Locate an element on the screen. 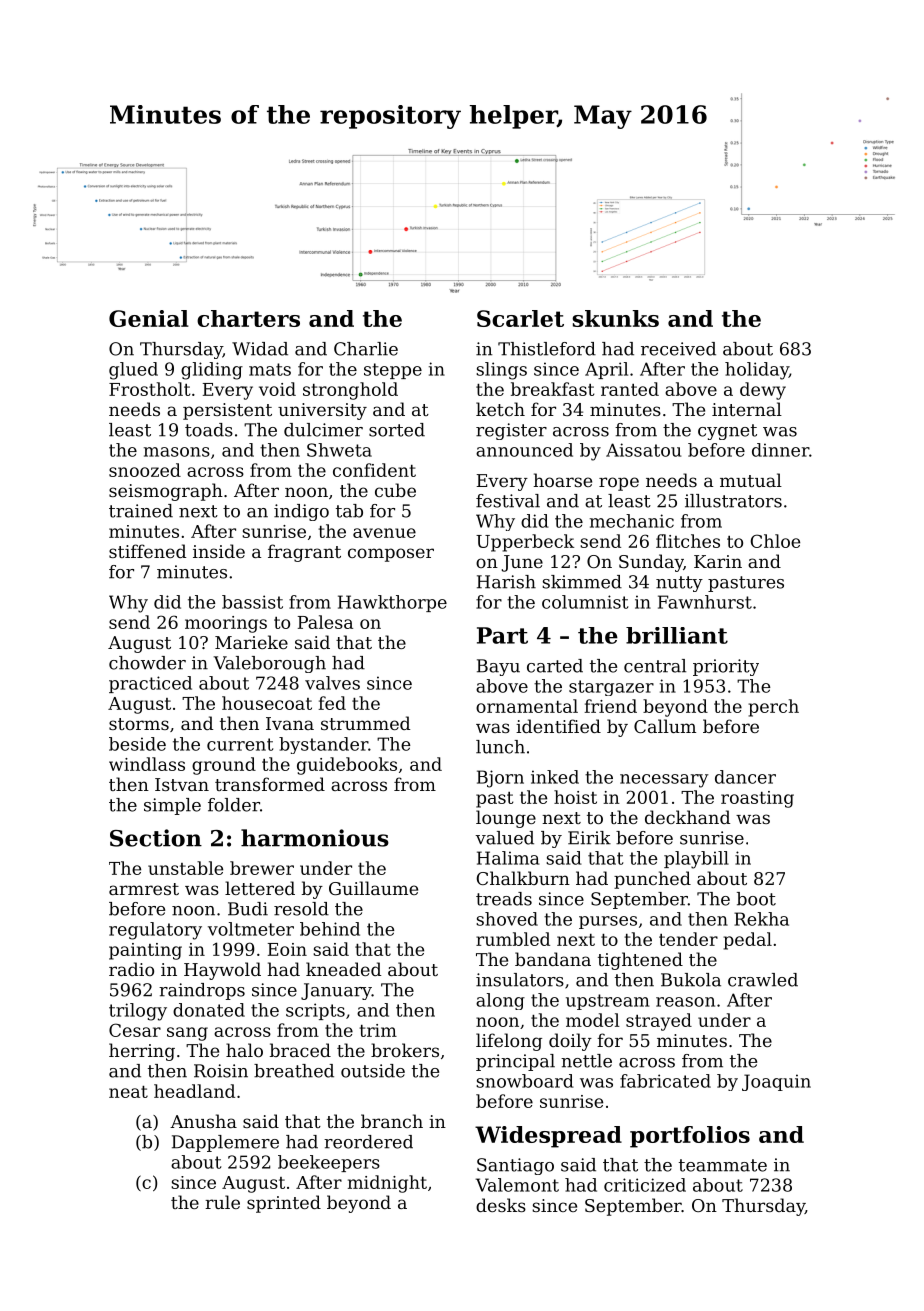 This screenshot has height=1311, width=924. Santiago is located at coordinates (515, 1166).
